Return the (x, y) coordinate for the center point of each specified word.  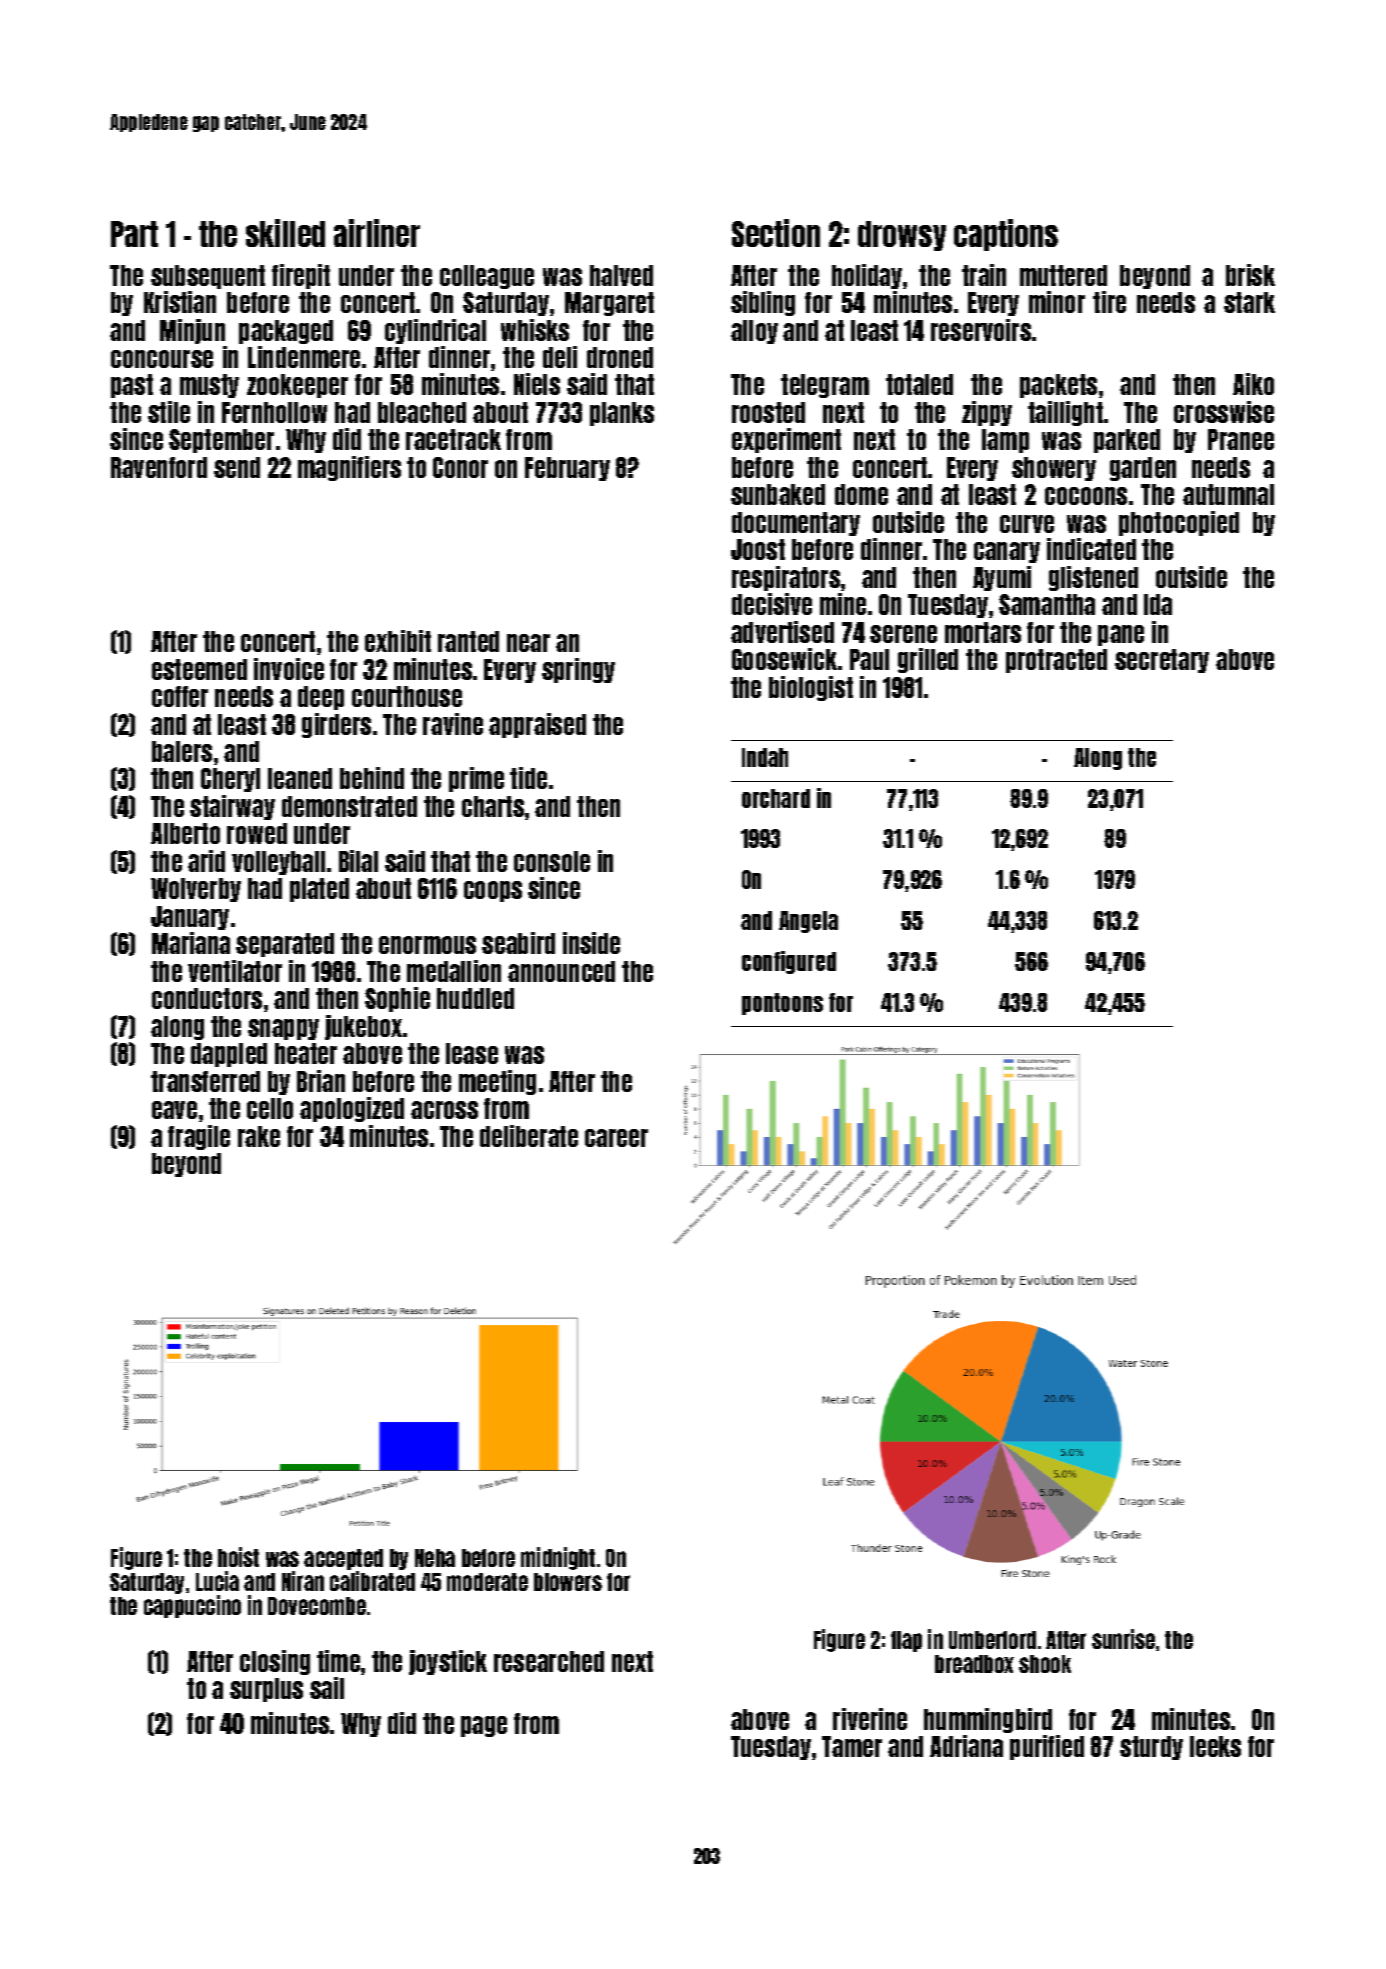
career (616, 1138)
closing (275, 1662)
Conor (460, 467)
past (132, 386)
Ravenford (159, 467)
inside (591, 943)
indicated (1091, 549)
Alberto (185, 833)
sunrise (1123, 1639)
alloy (754, 332)
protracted (1056, 661)
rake (259, 1136)
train (984, 275)
